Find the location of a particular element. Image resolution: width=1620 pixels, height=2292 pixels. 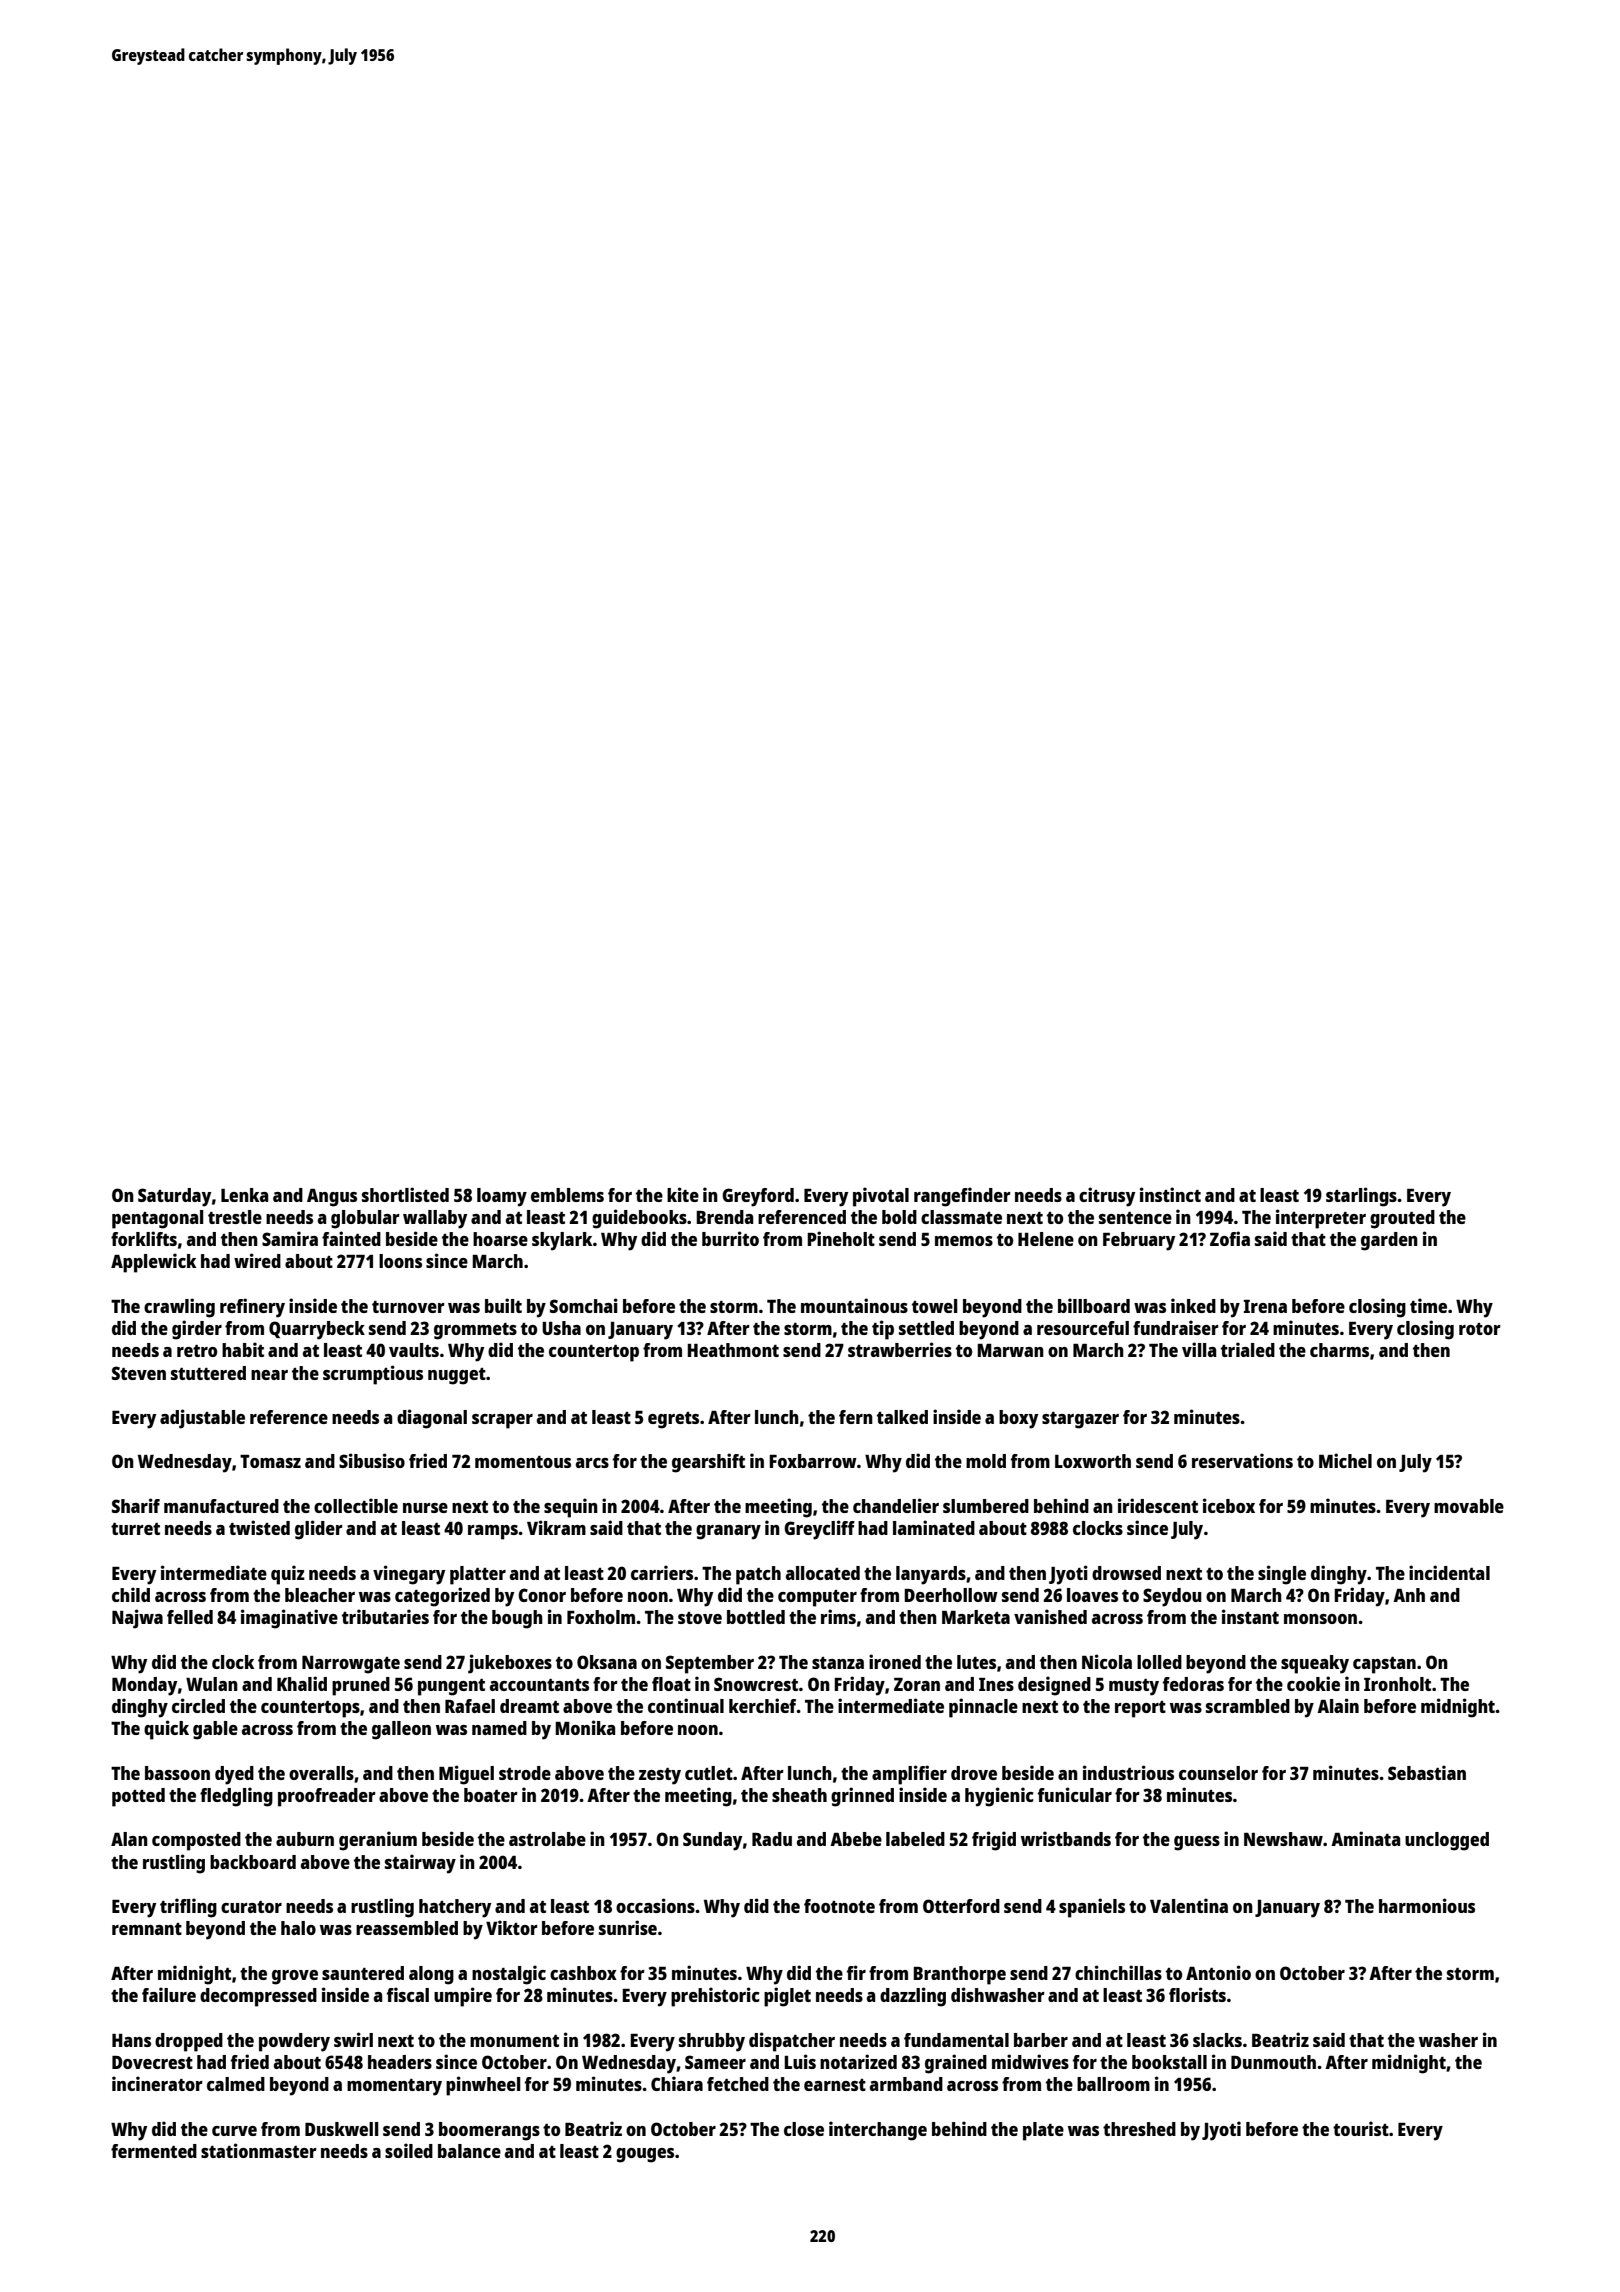

tip is located at coordinates (883, 1330).
